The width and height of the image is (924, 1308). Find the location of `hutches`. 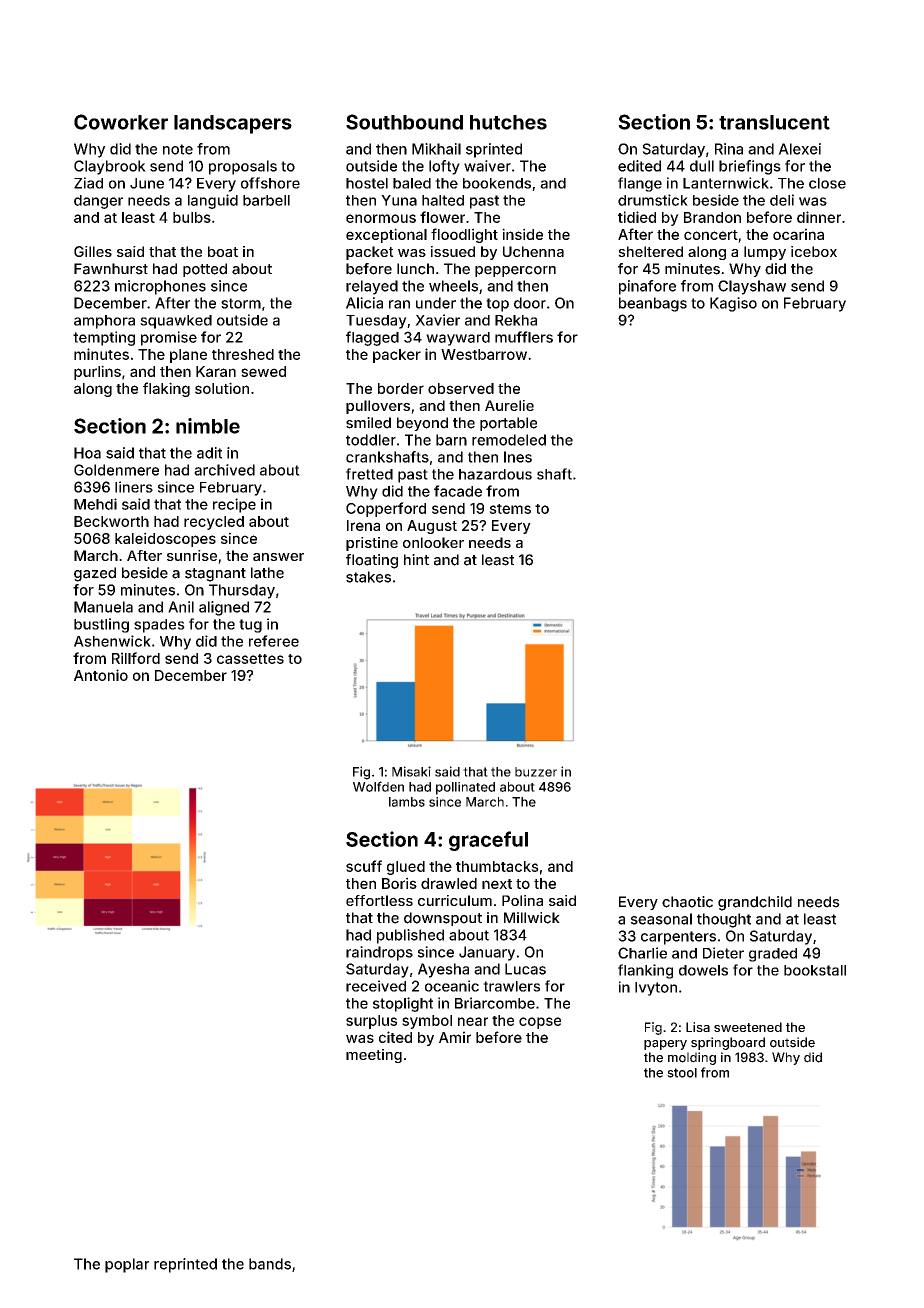

hutches is located at coordinates (508, 122).
